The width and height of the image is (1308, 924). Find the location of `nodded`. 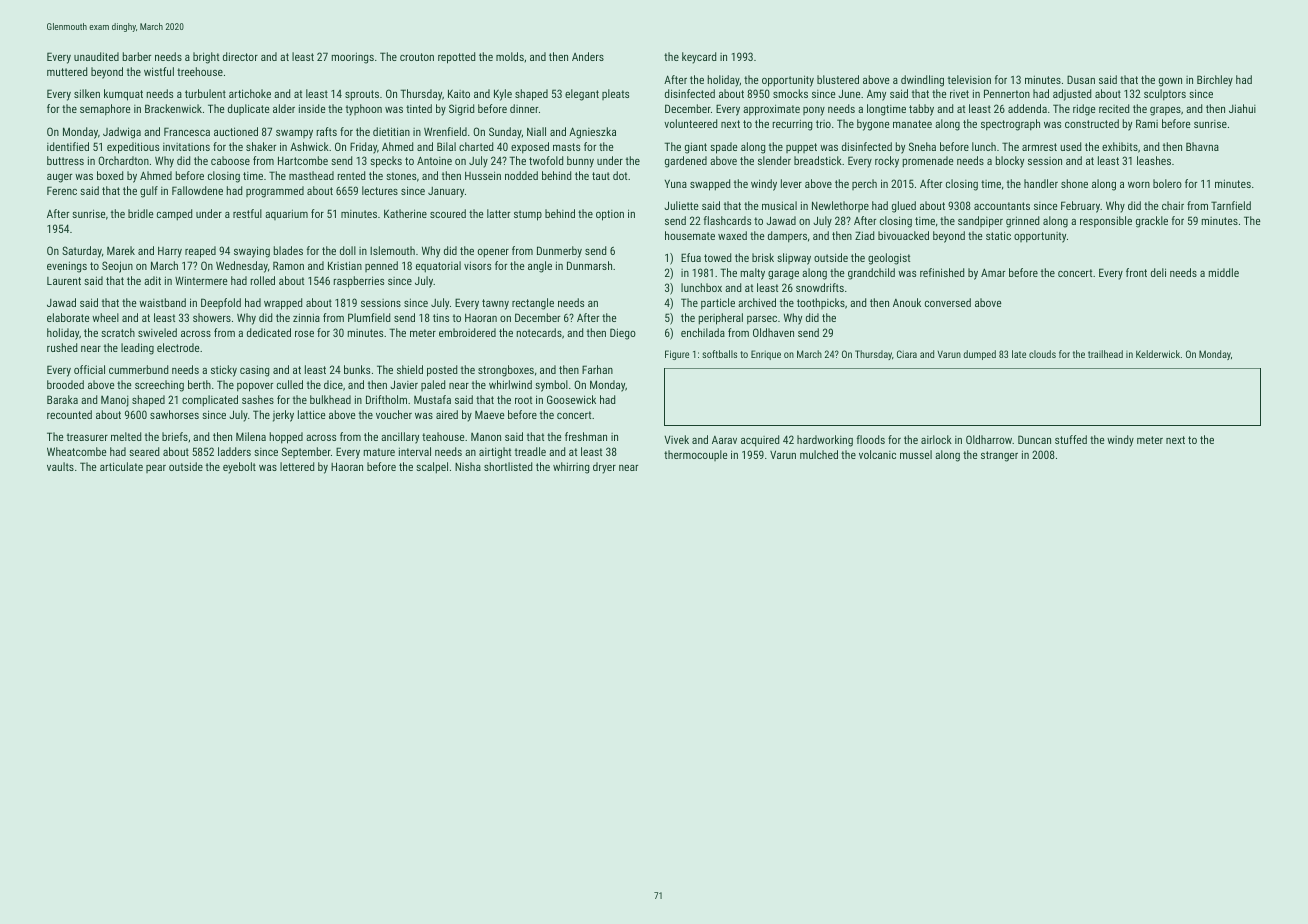

nodded is located at coordinates (521, 175).
